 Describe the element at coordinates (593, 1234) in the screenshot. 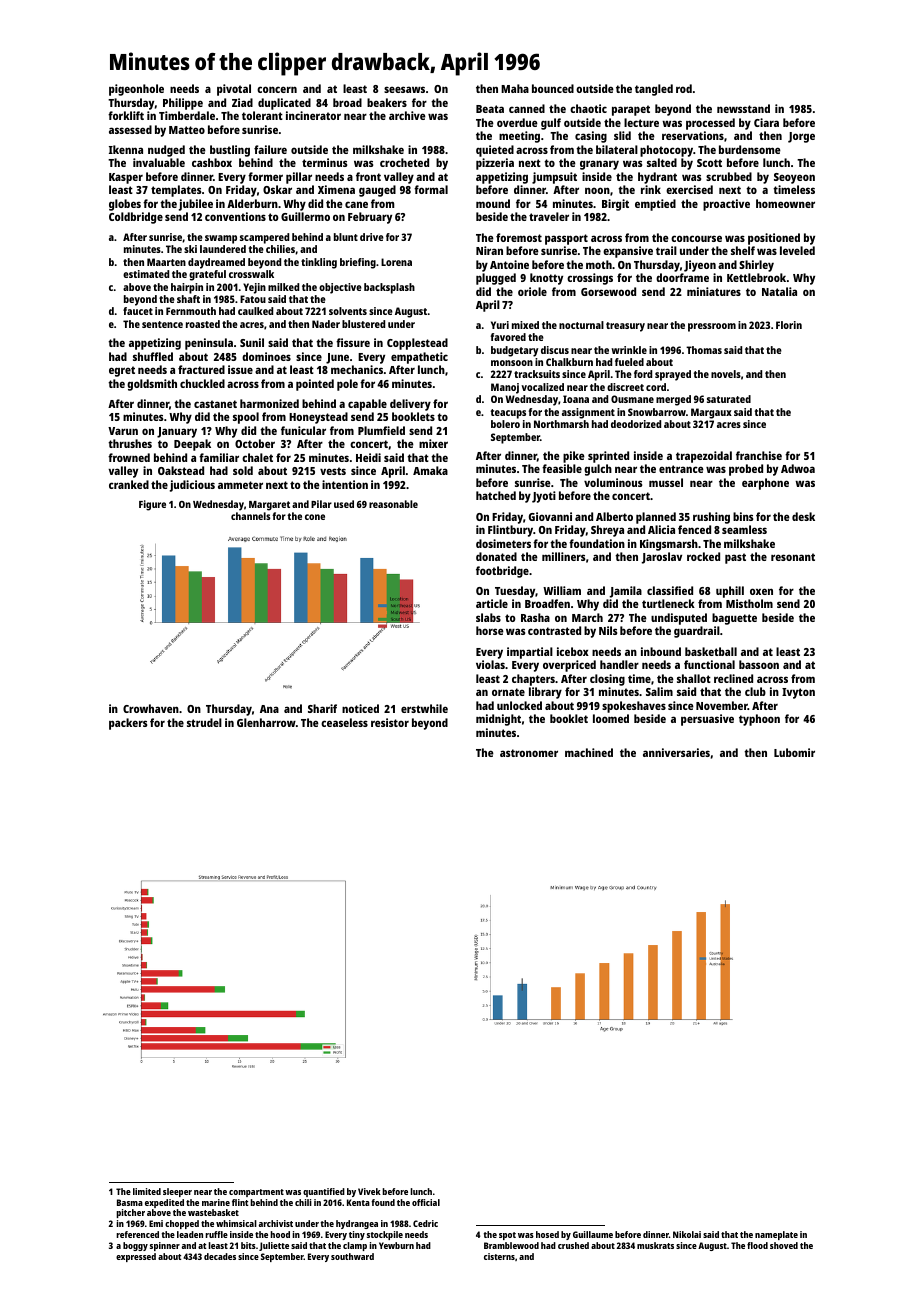

I see `Guillaume` at that location.
